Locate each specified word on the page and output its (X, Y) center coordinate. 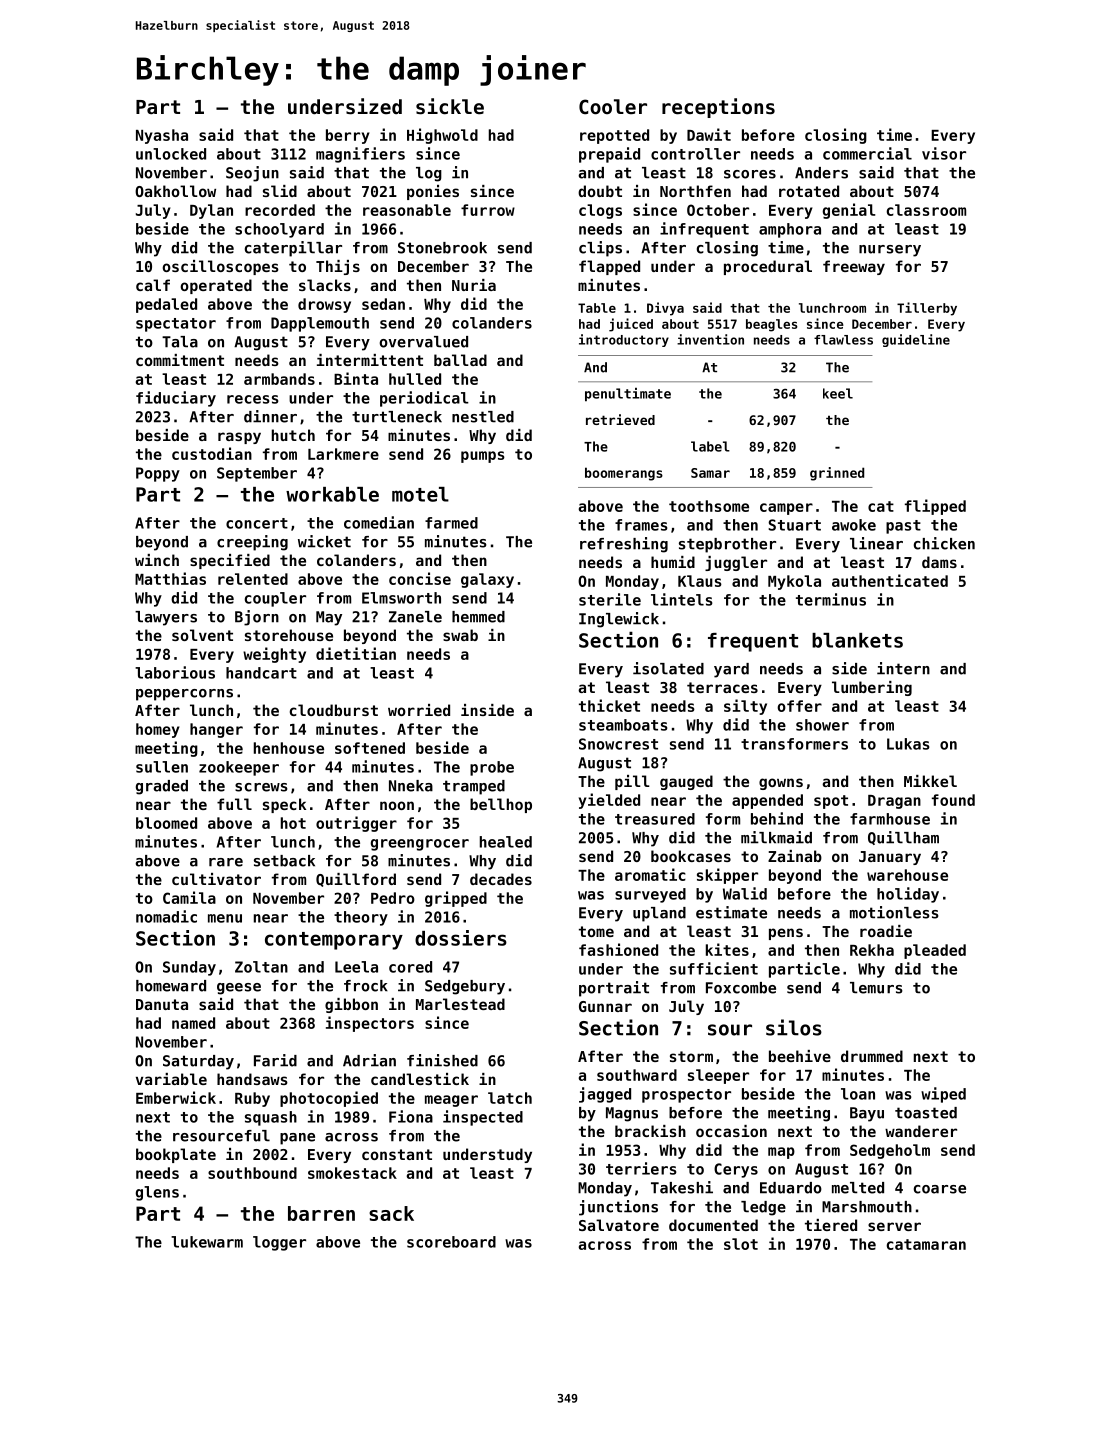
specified (230, 561)
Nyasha (162, 136)
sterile (610, 599)
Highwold (442, 136)
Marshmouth (867, 1207)
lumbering (872, 688)
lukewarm (207, 1242)
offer (799, 706)
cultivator (216, 879)
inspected (483, 1118)
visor (944, 153)
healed (506, 842)
